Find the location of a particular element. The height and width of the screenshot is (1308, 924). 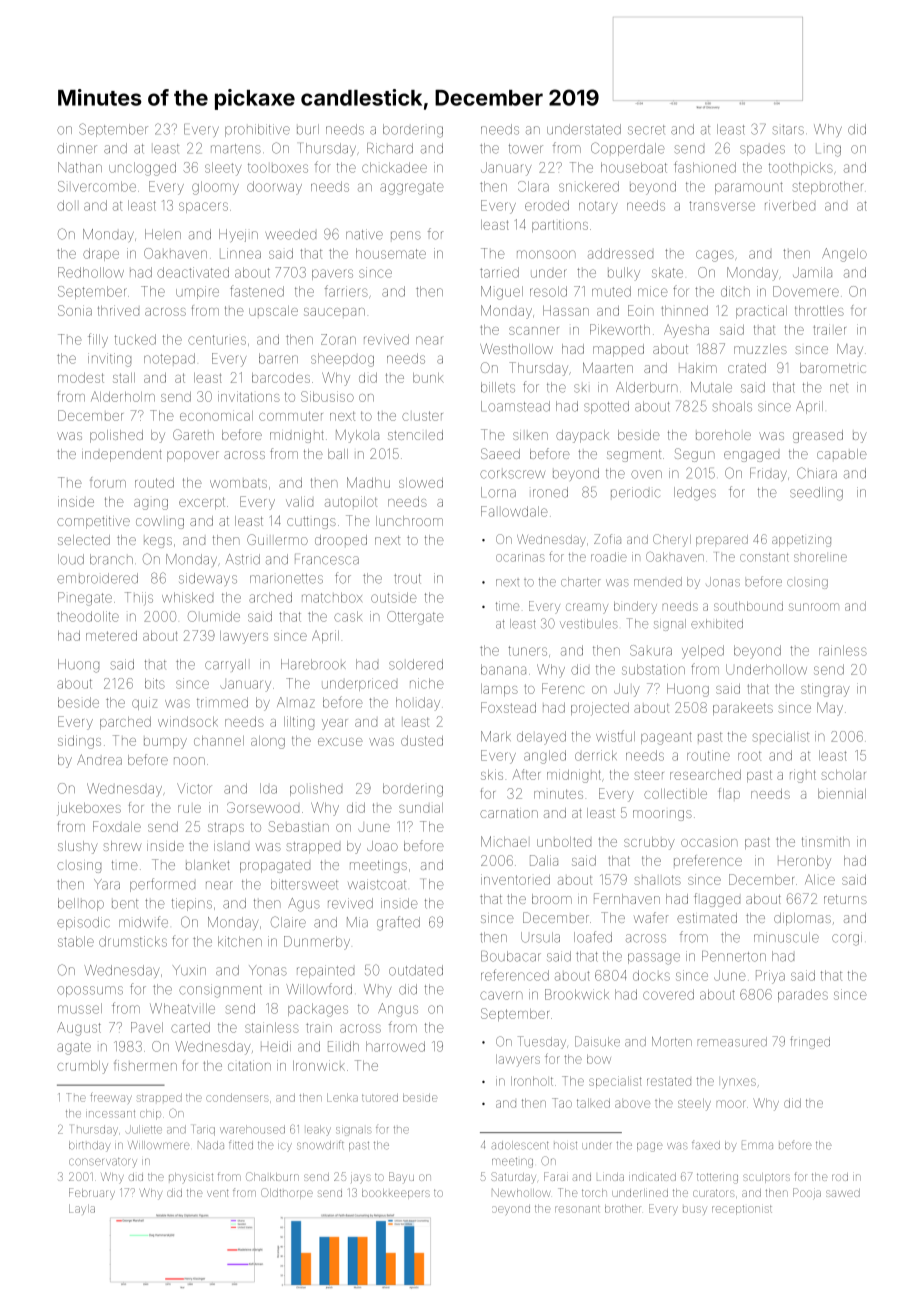

bookkeepers is located at coordinates (396, 1194).
